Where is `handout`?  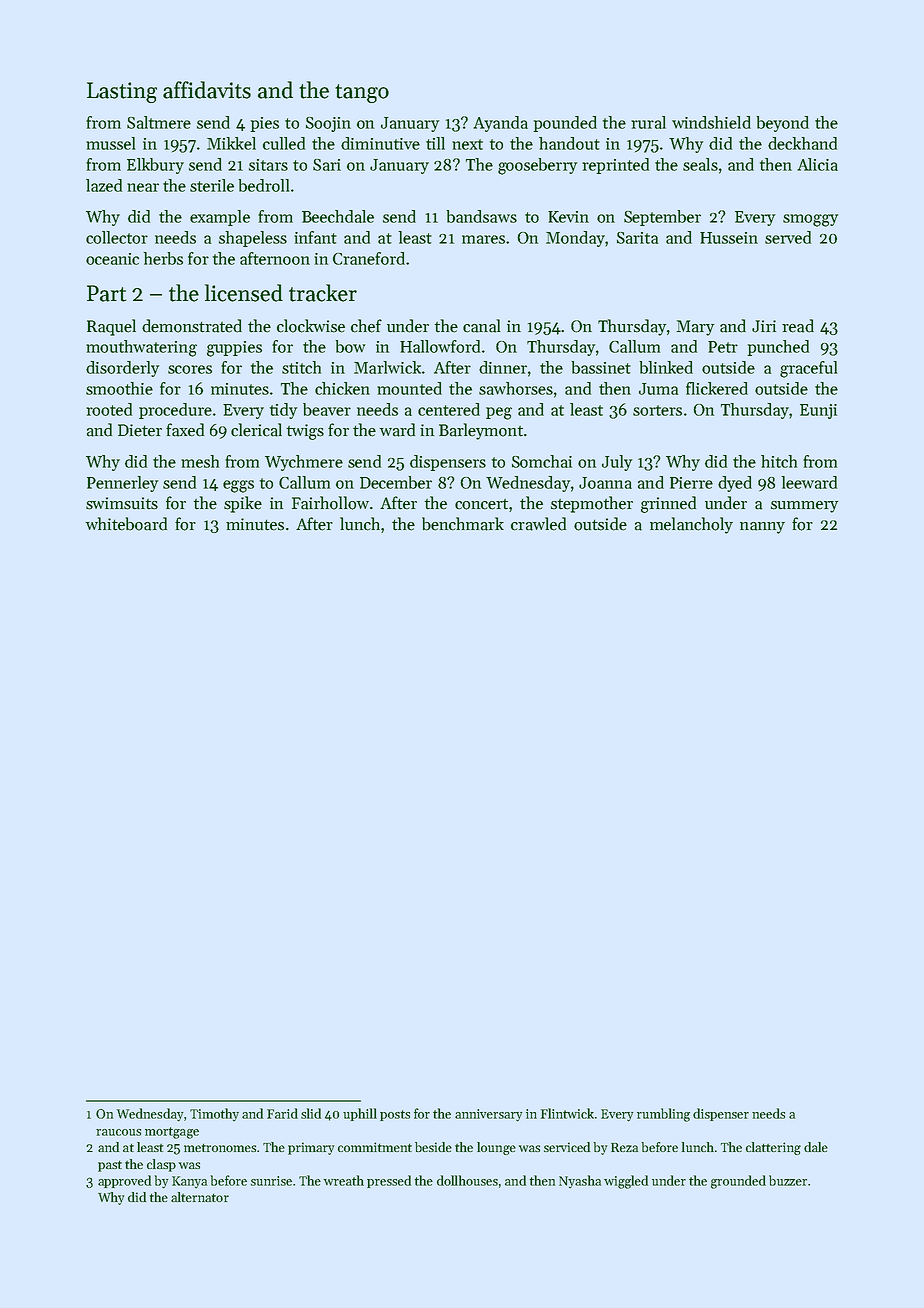
handout is located at coordinates (569, 143).
